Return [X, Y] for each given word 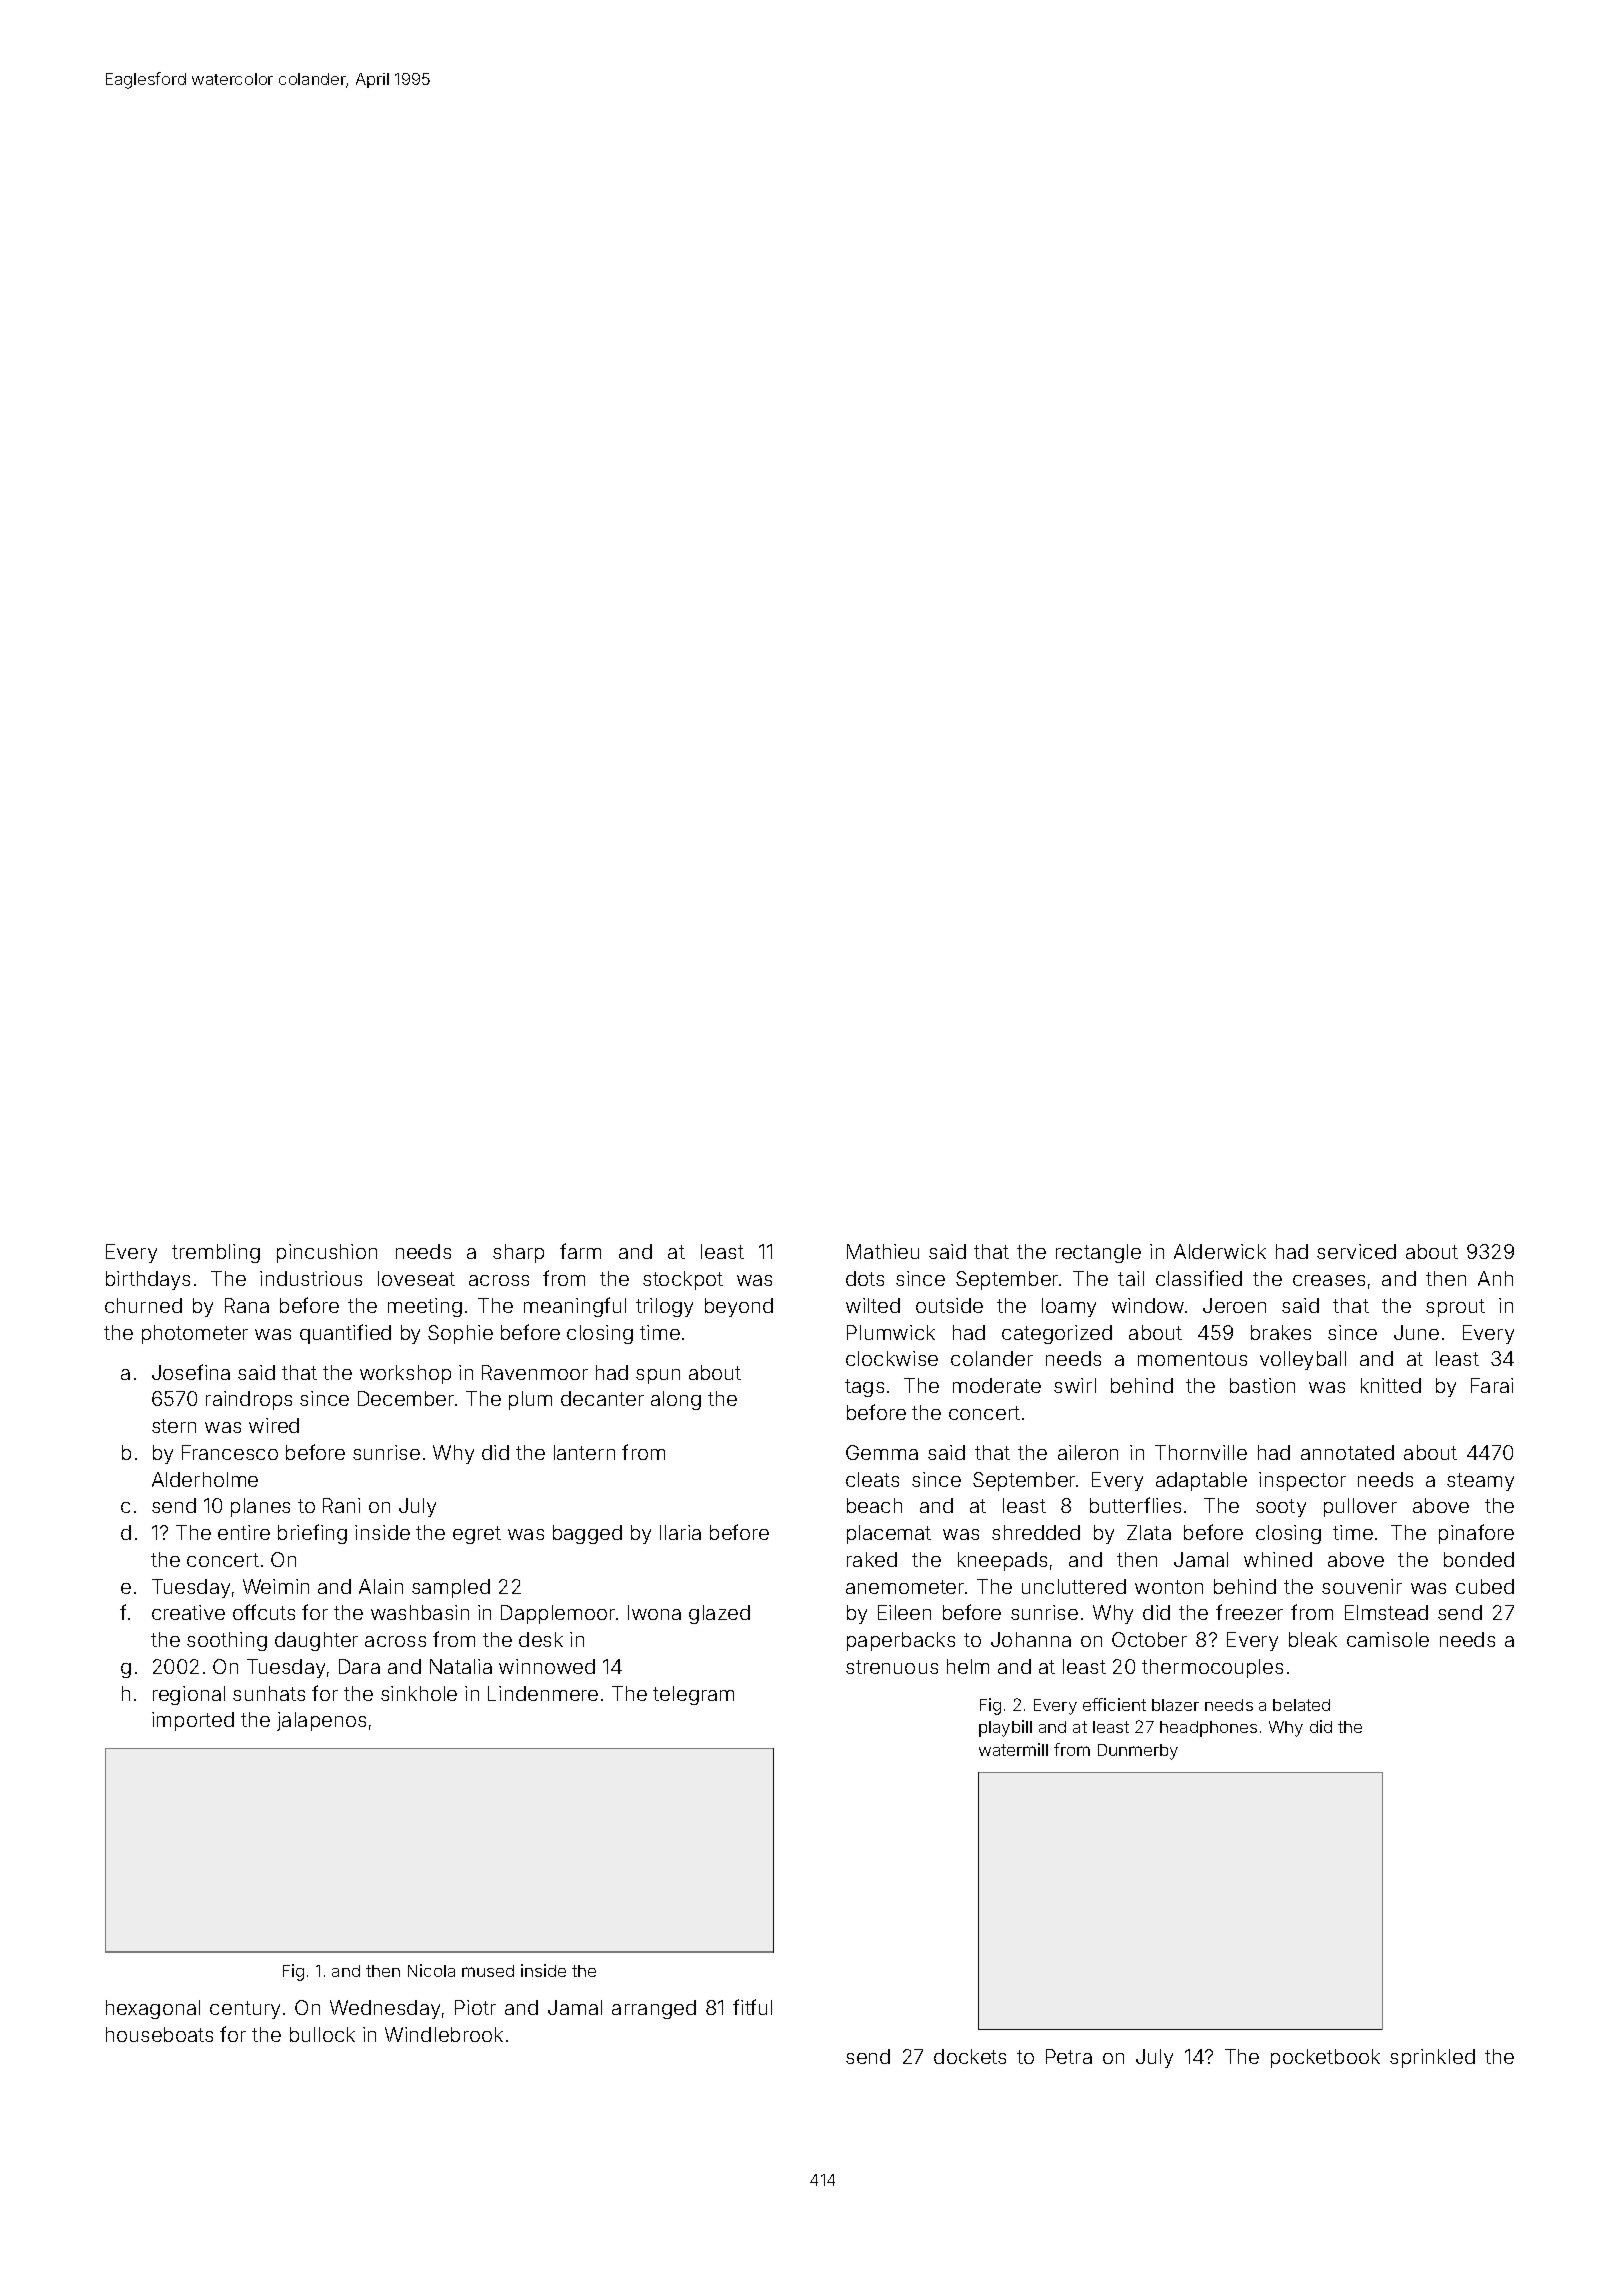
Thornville [1201, 1452]
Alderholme [205, 1479]
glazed [719, 1614]
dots [865, 1278]
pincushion [327, 1253]
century [245, 2010]
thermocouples [1212, 1668]
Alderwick [1220, 1251]
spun [658, 1376]
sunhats [269, 1693]
